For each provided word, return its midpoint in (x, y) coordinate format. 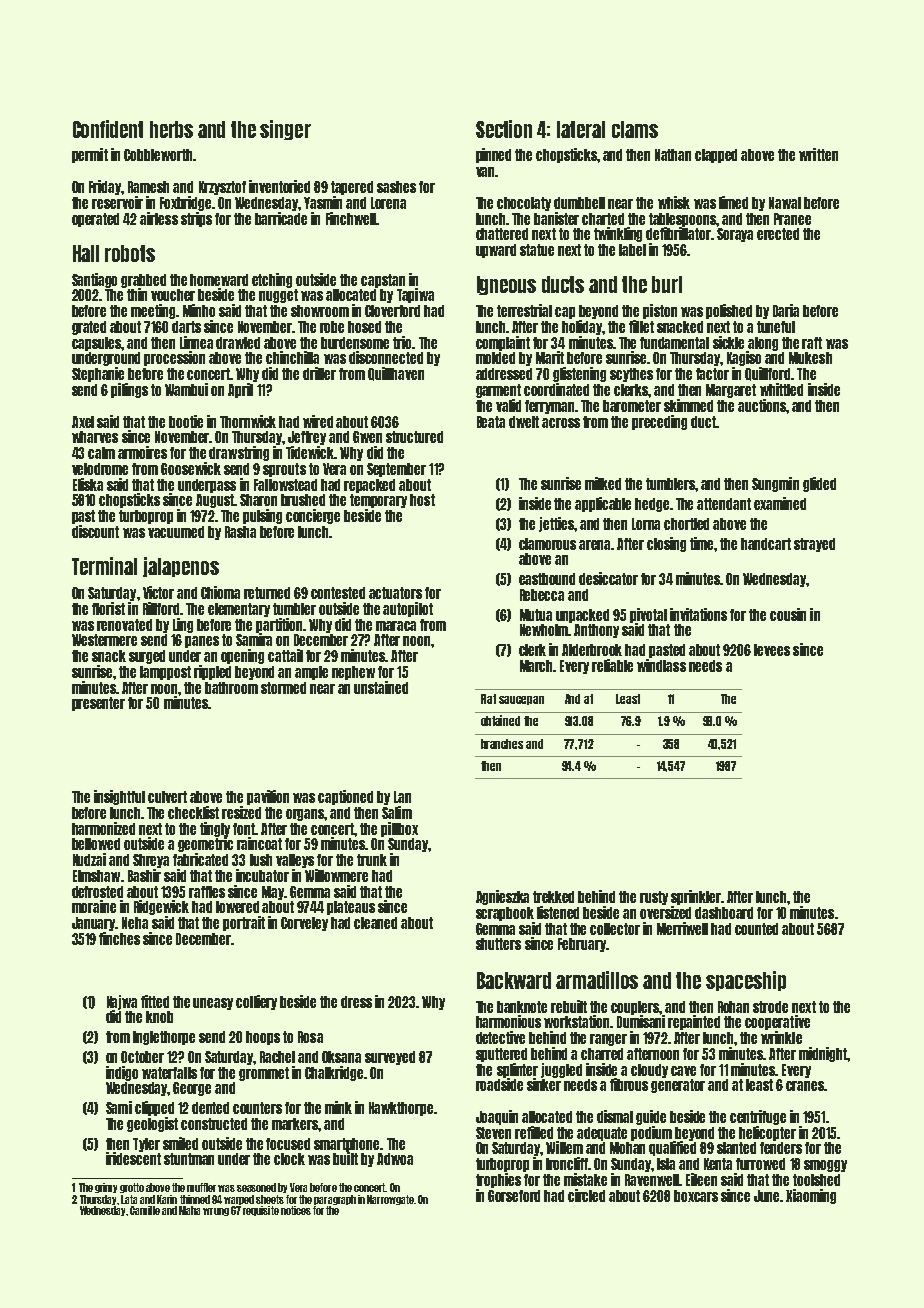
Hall (86, 253)
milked (603, 483)
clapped (716, 156)
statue (537, 250)
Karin (167, 1199)
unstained (381, 687)
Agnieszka (502, 897)
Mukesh (810, 358)
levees (772, 650)
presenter (98, 704)
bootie (186, 421)
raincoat (259, 843)
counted (756, 929)
